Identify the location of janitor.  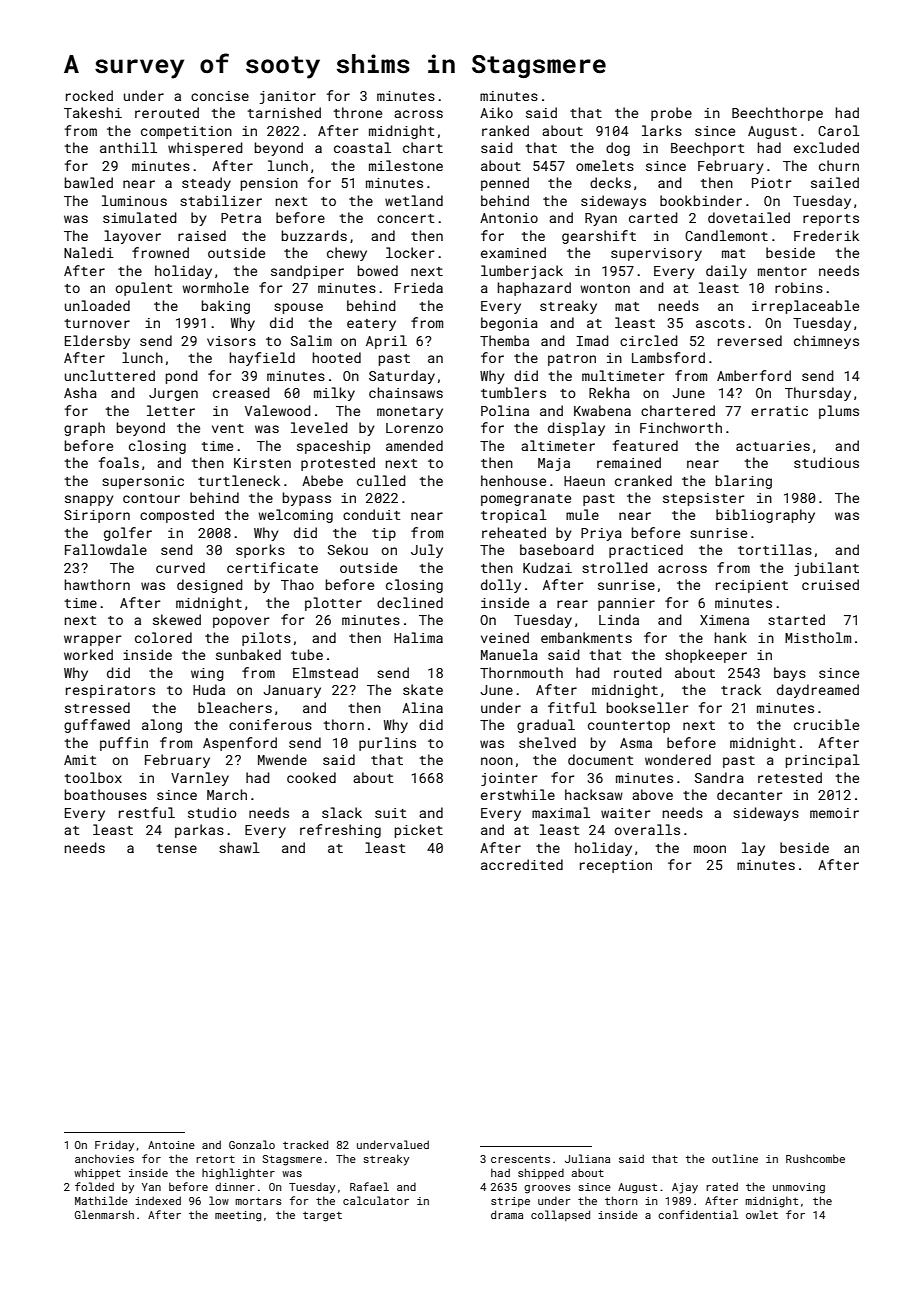
(287, 97).
